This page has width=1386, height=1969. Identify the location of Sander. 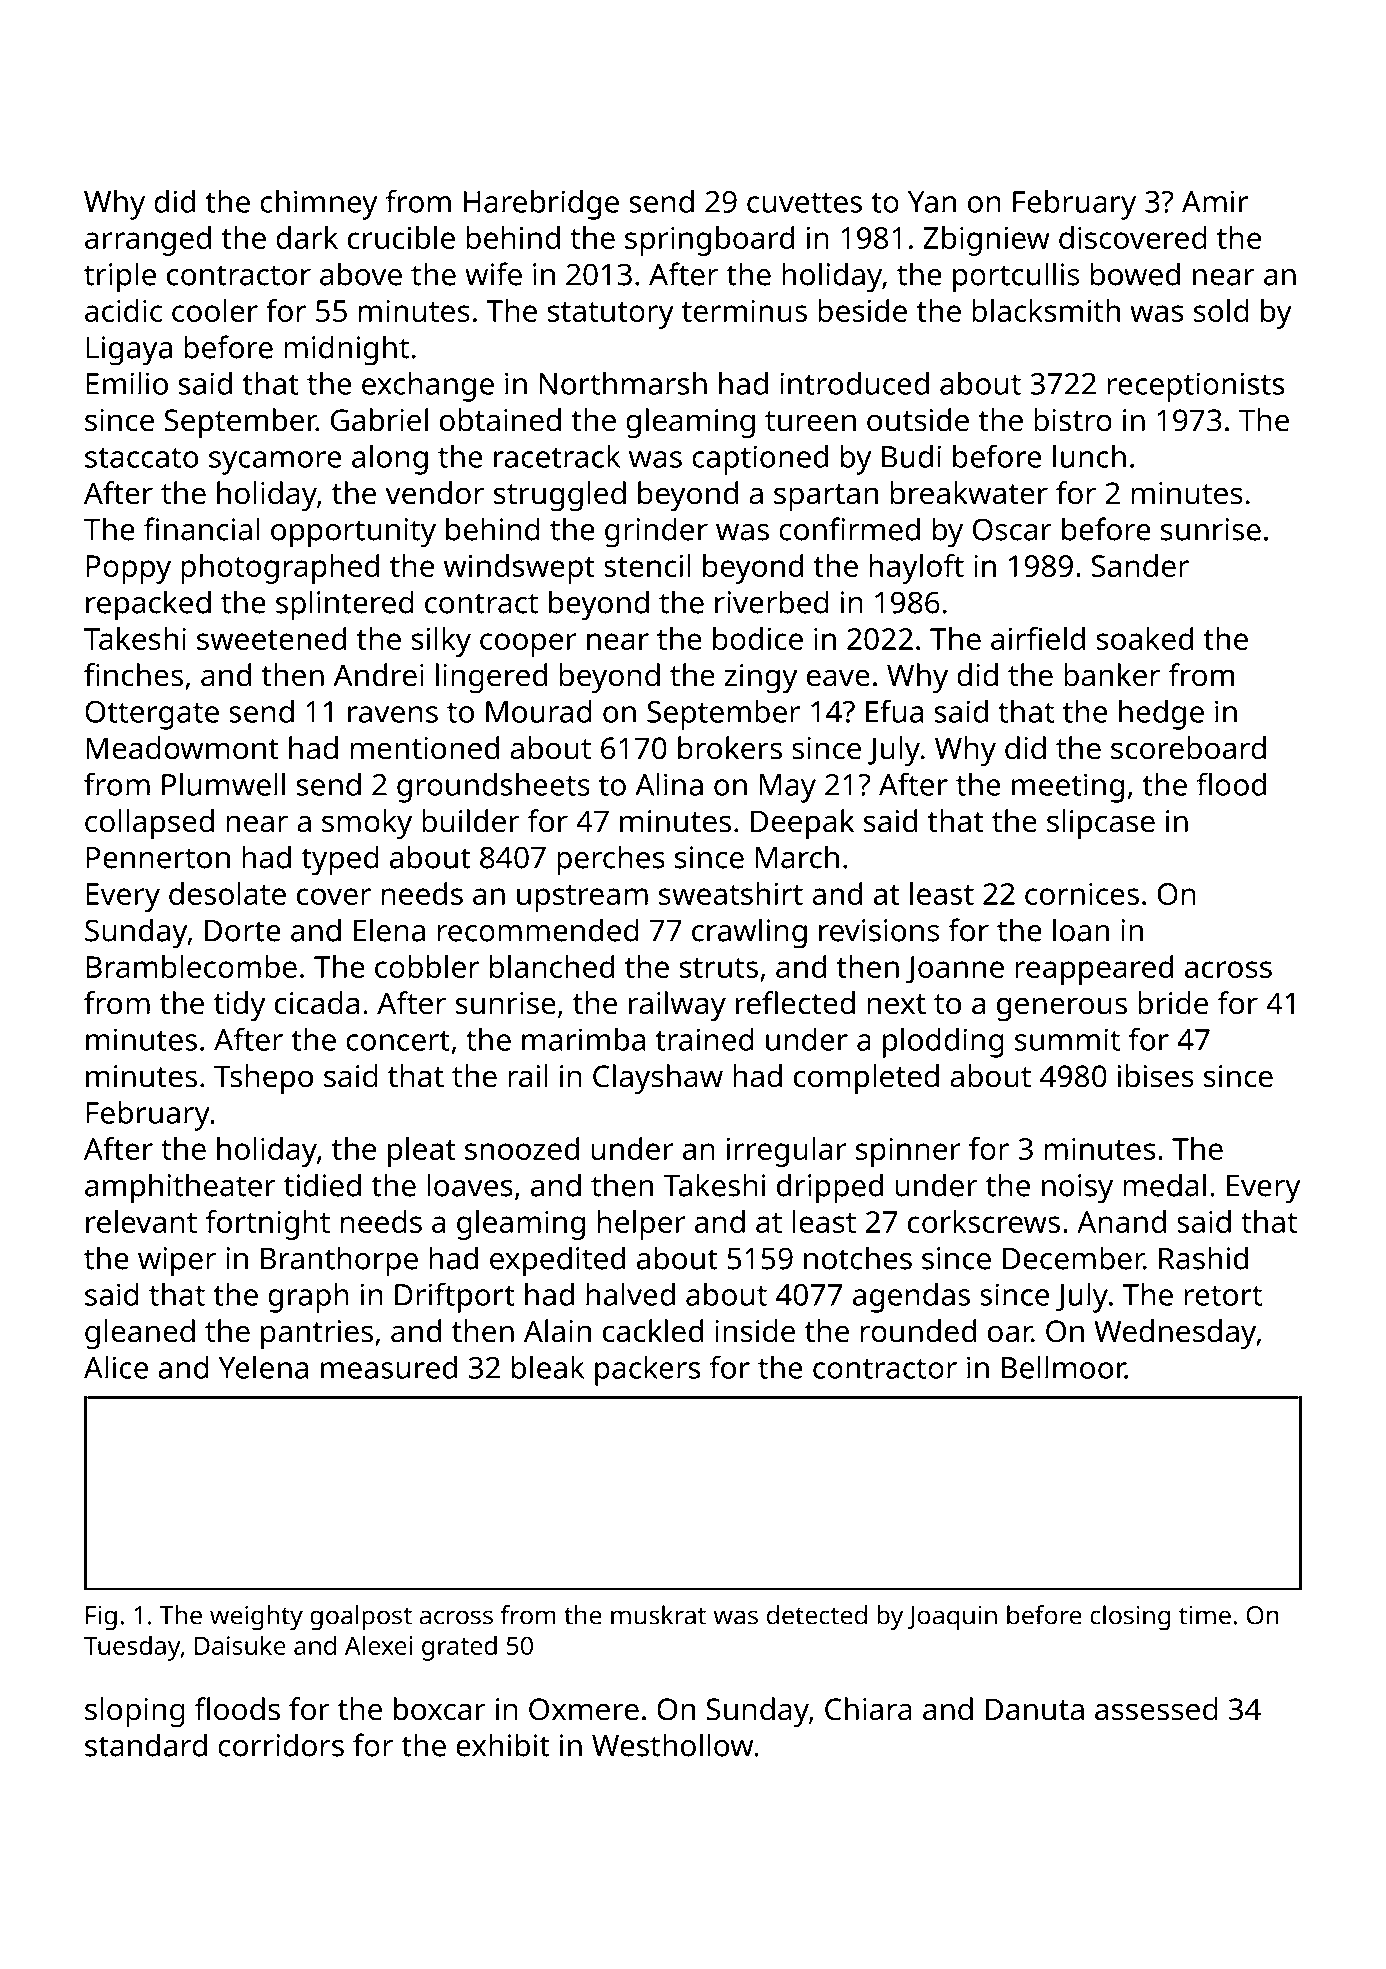
(1140, 565).
